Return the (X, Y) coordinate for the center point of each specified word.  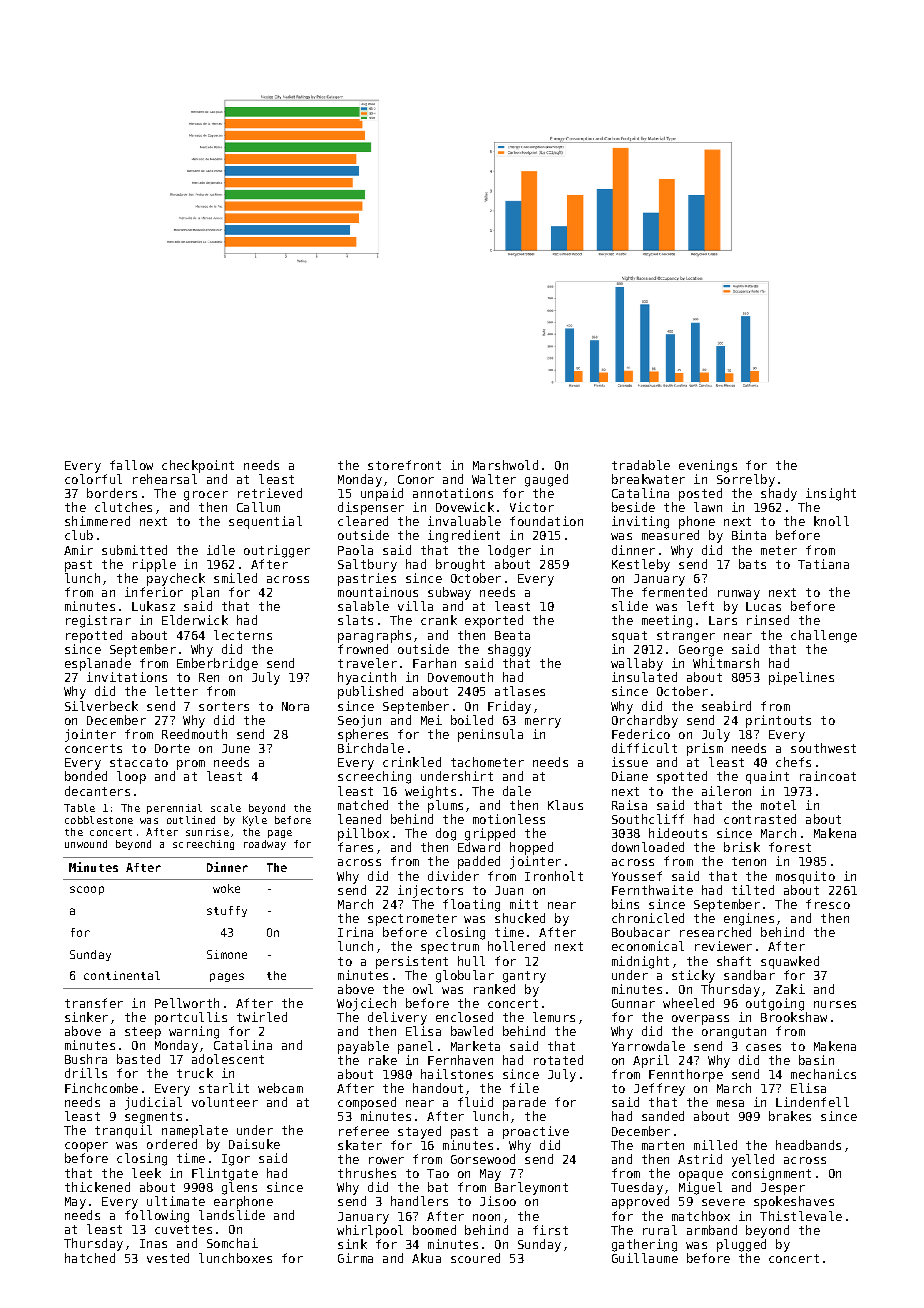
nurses (835, 1004)
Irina (355, 932)
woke (226, 888)
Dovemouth (460, 677)
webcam (280, 1088)
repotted (94, 636)
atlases (520, 691)
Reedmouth (194, 734)
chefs (793, 762)
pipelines (801, 678)
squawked (790, 962)
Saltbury (367, 565)
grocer (206, 496)
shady (779, 494)
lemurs (554, 1017)
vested (168, 1258)
